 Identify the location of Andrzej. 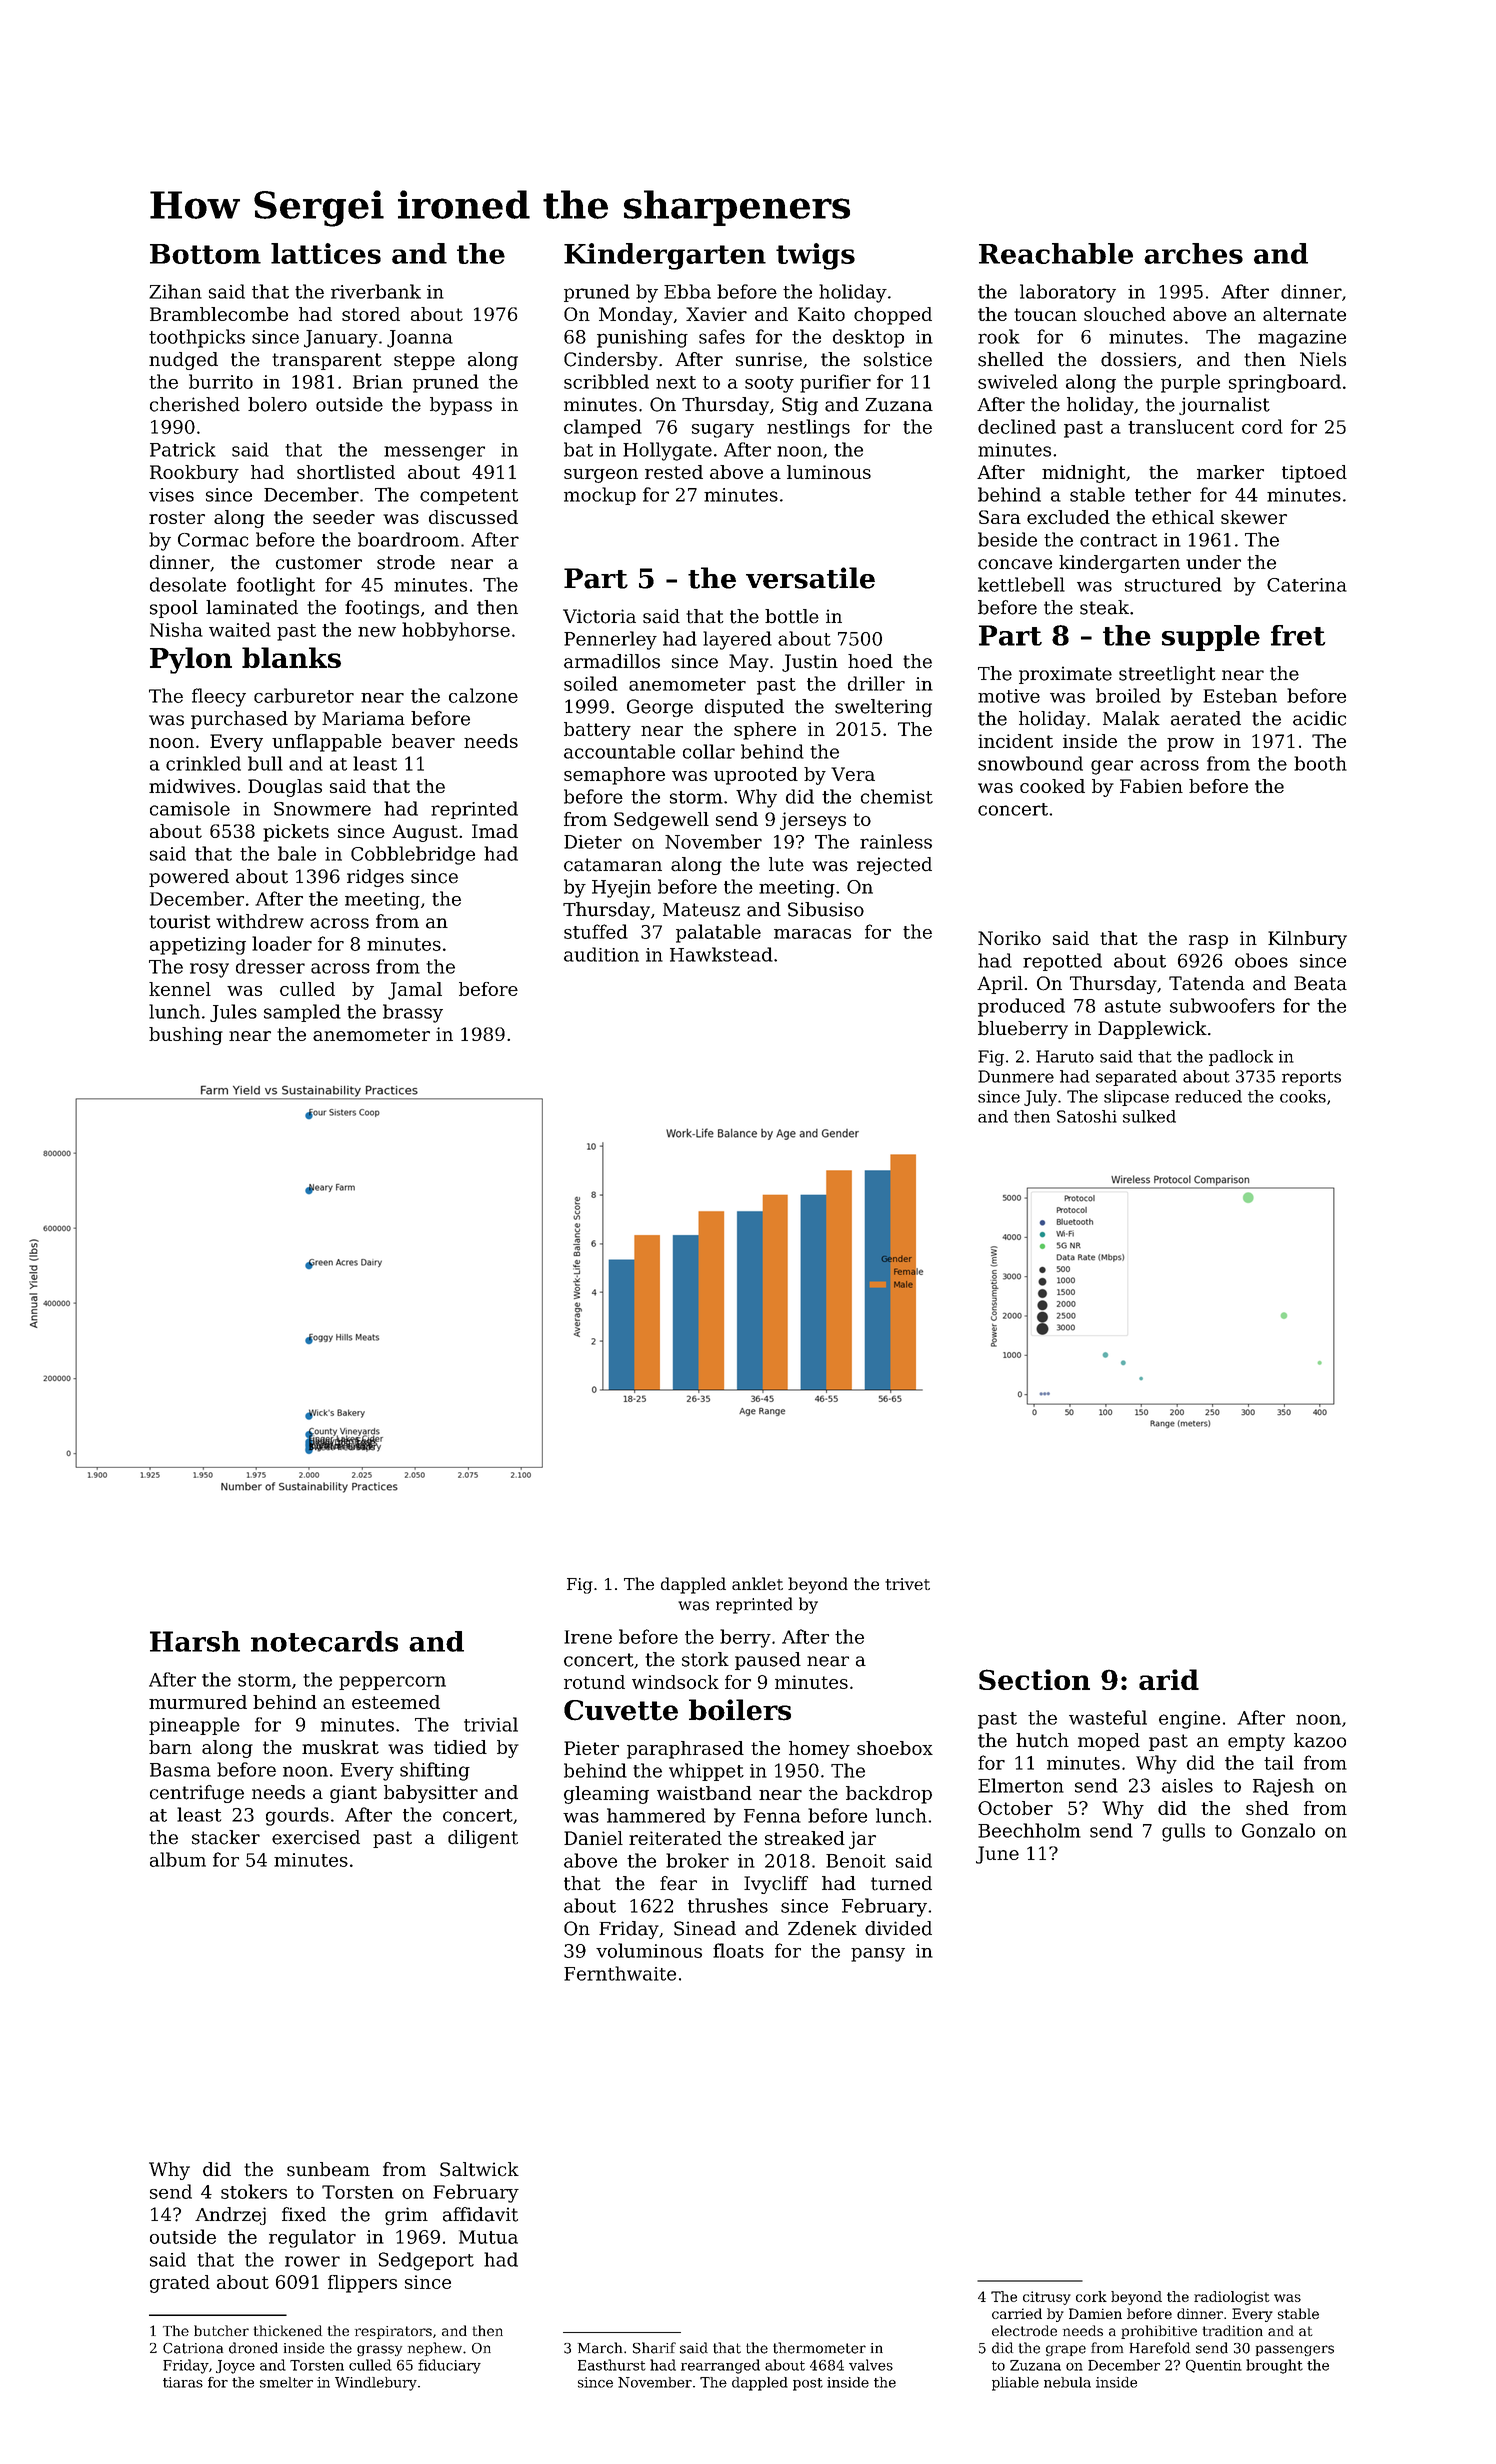
(230, 2216).
